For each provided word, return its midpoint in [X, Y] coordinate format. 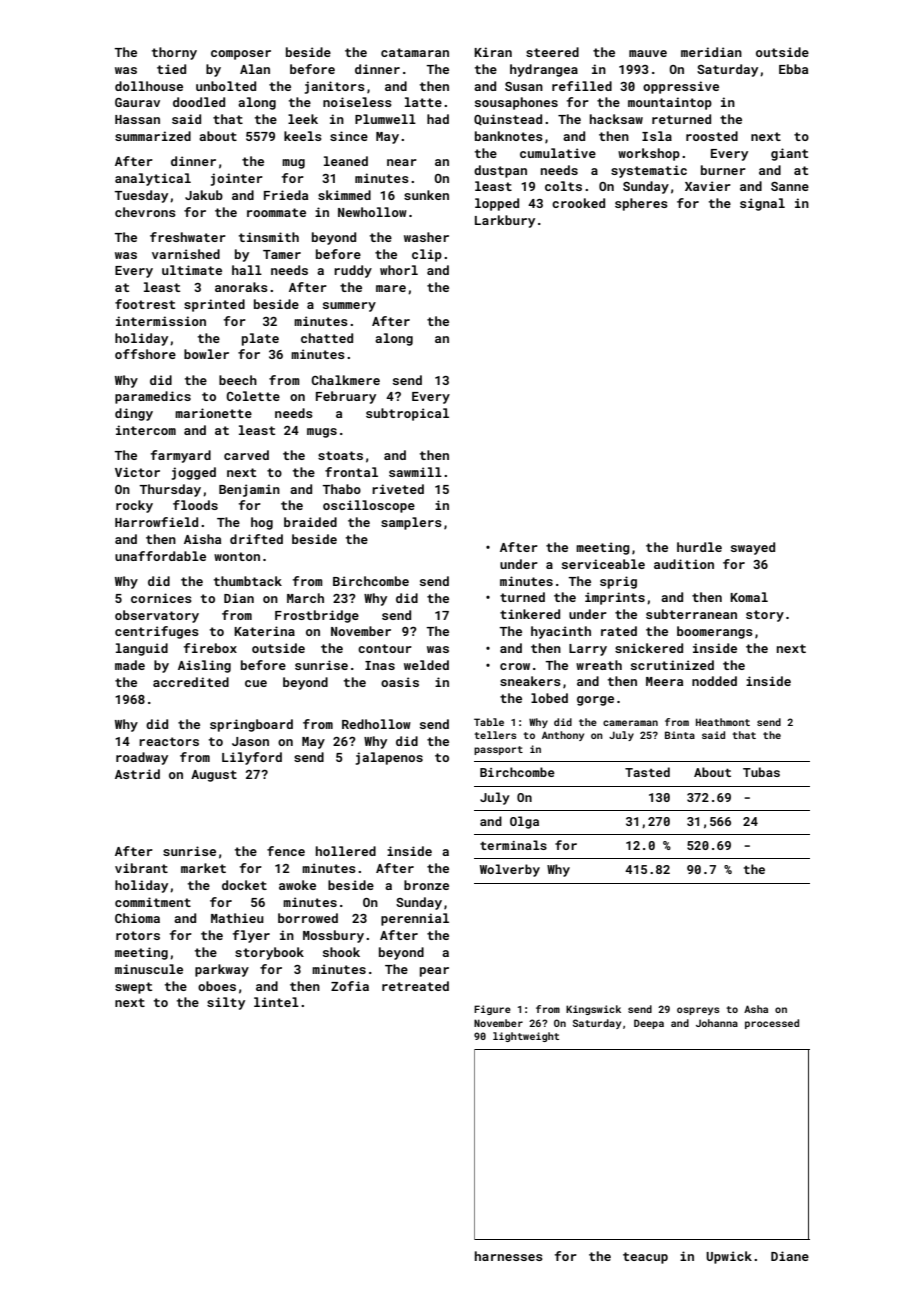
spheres [641, 204]
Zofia [350, 986]
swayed [753, 548]
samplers [411, 523]
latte [423, 102]
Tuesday [141, 196]
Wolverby [510, 870]
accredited [191, 682]
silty [226, 1003]
